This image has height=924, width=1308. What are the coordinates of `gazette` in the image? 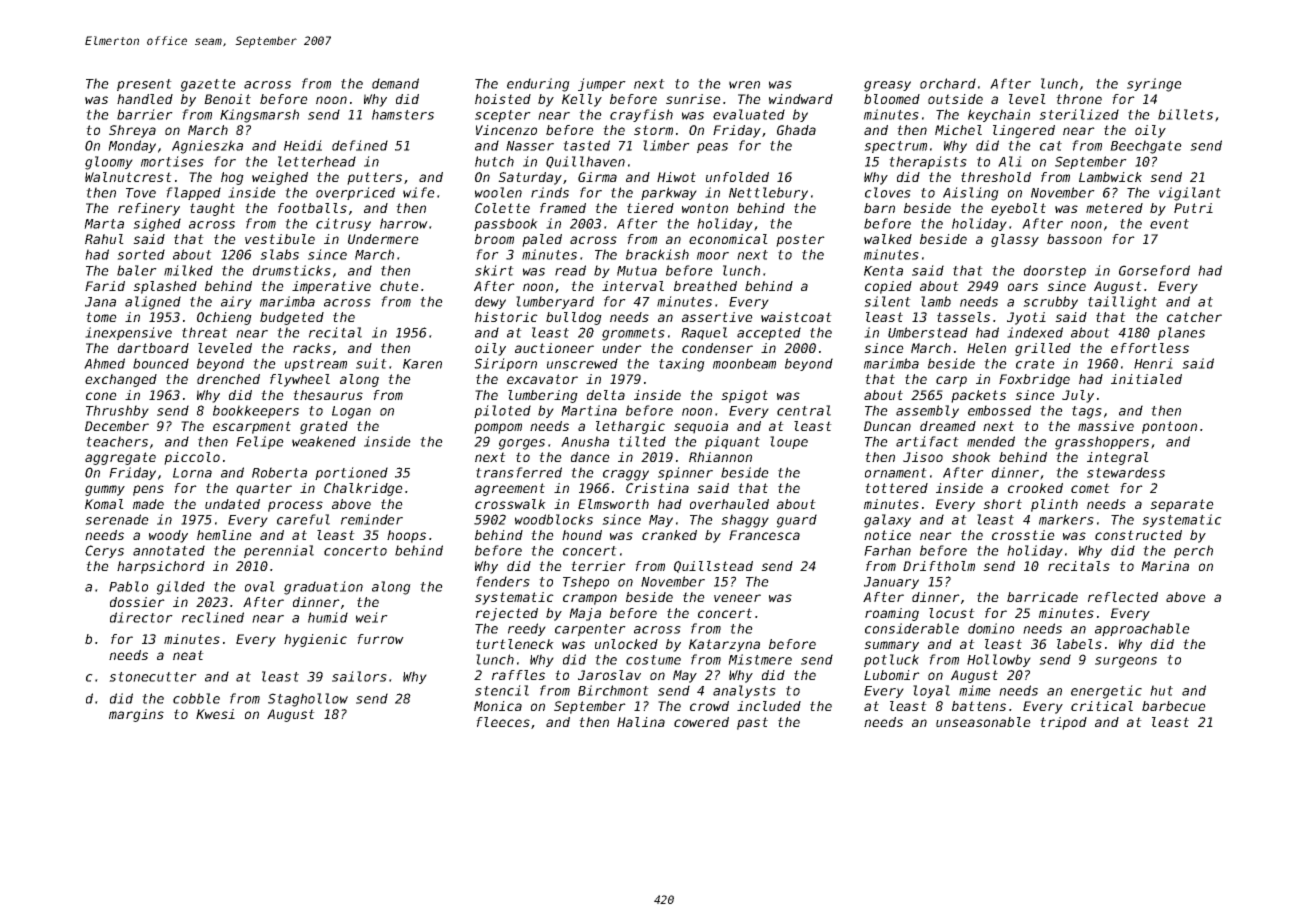 It's located at (208, 85).
